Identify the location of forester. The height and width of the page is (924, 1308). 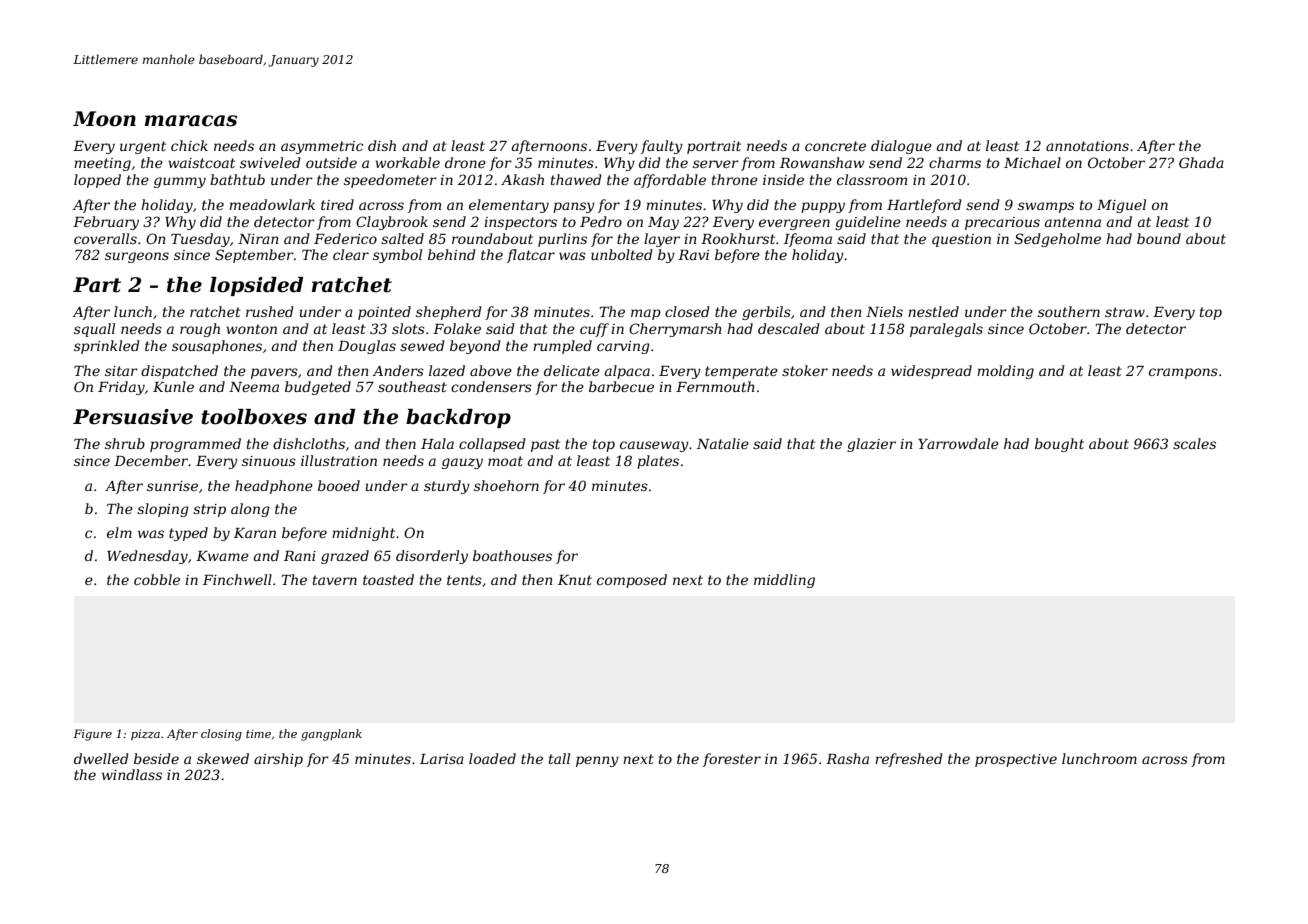
(732, 760).
